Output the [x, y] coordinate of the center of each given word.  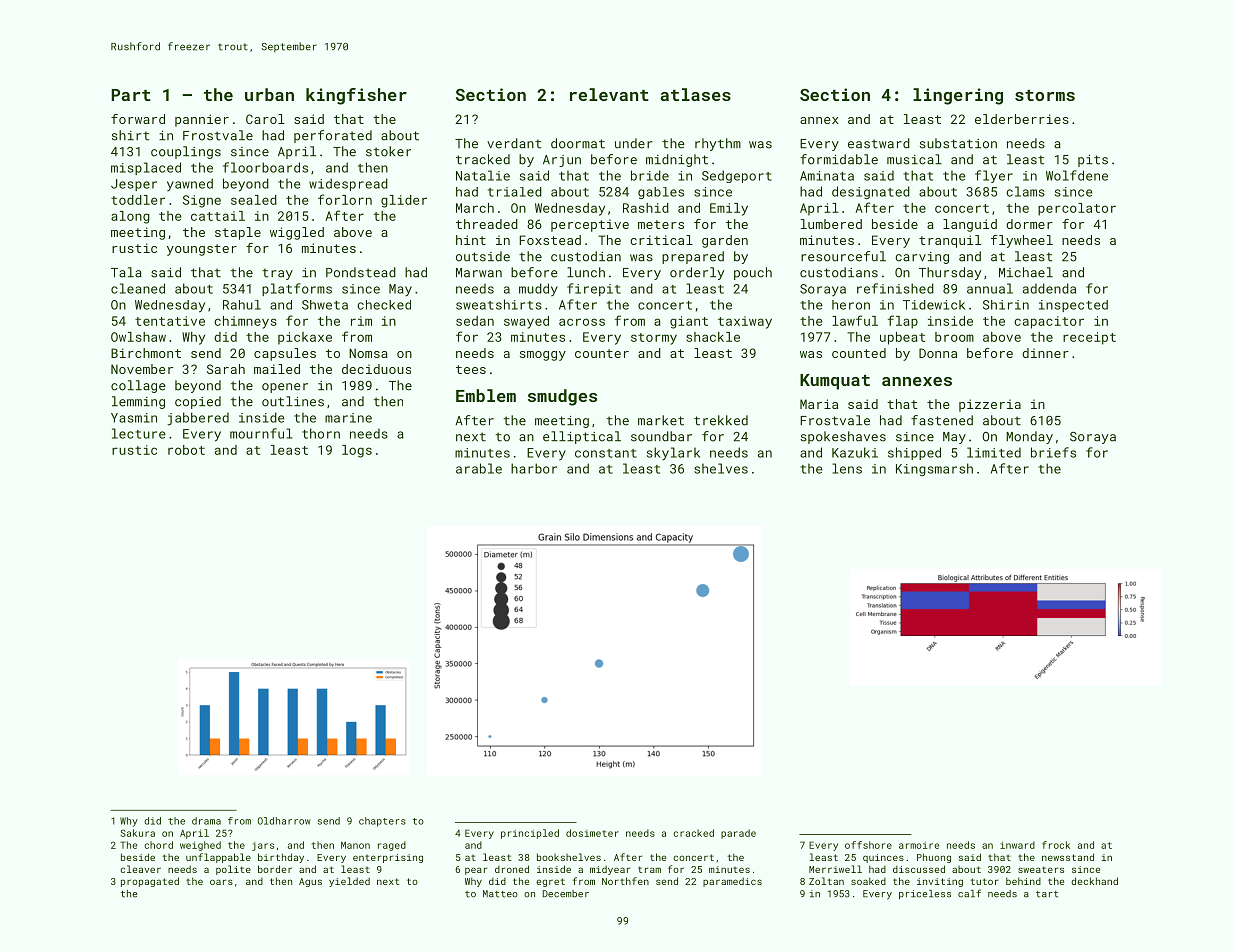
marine [348, 418]
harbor [534, 468]
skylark [673, 454]
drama [206, 821]
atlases [695, 94]
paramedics [732, 882]
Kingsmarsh [934, 469]
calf [969, 893]
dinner [1045, 353]
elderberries [1022, 119]
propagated [150, 882]
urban [269, 94]
